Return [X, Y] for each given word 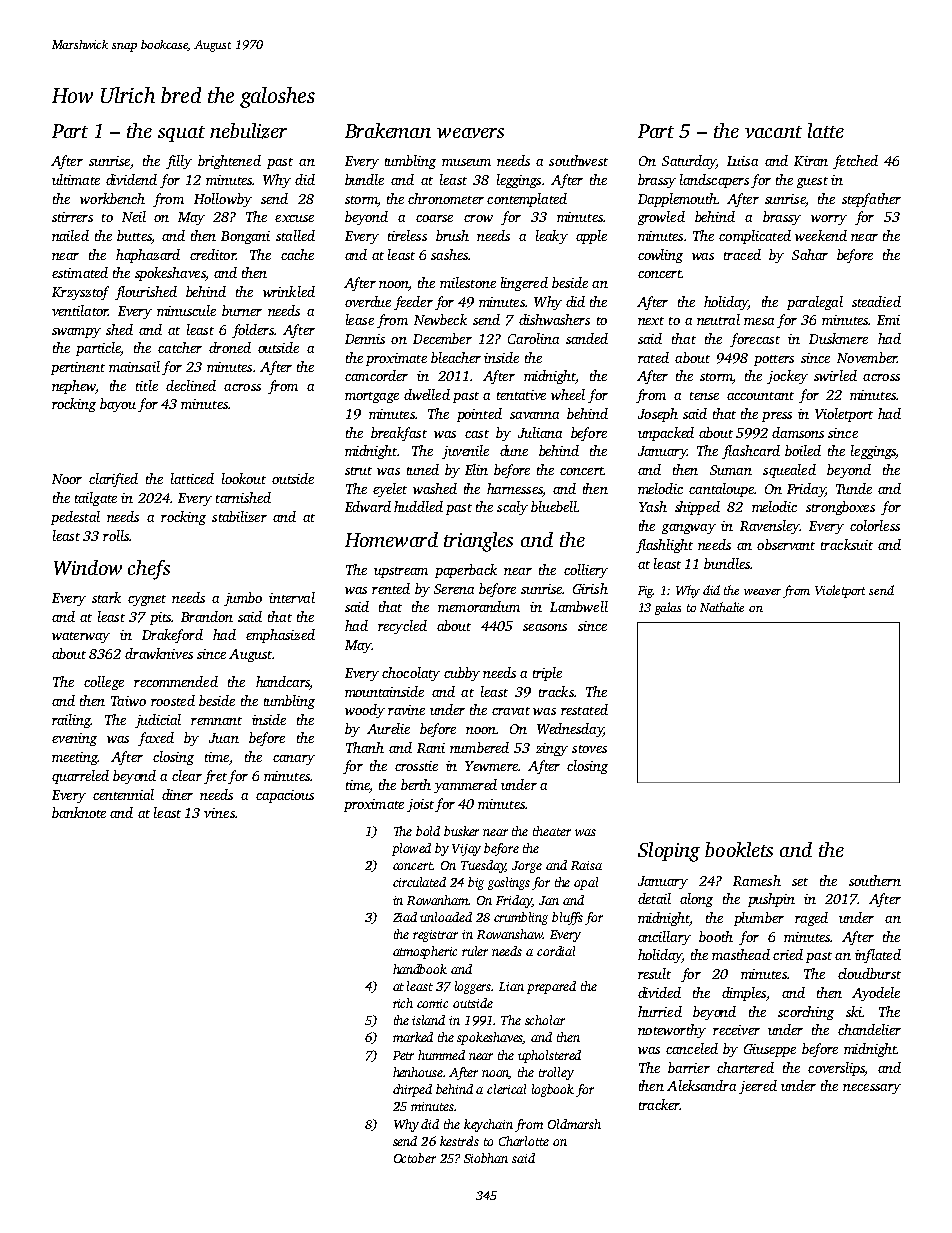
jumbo [243, 599]
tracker [659, 1104]
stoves [589, 749]
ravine [406, 710]
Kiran [811, 161]
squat [181, 134]
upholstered [549, 1056]
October [415, 1158]
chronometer [446, 198]
